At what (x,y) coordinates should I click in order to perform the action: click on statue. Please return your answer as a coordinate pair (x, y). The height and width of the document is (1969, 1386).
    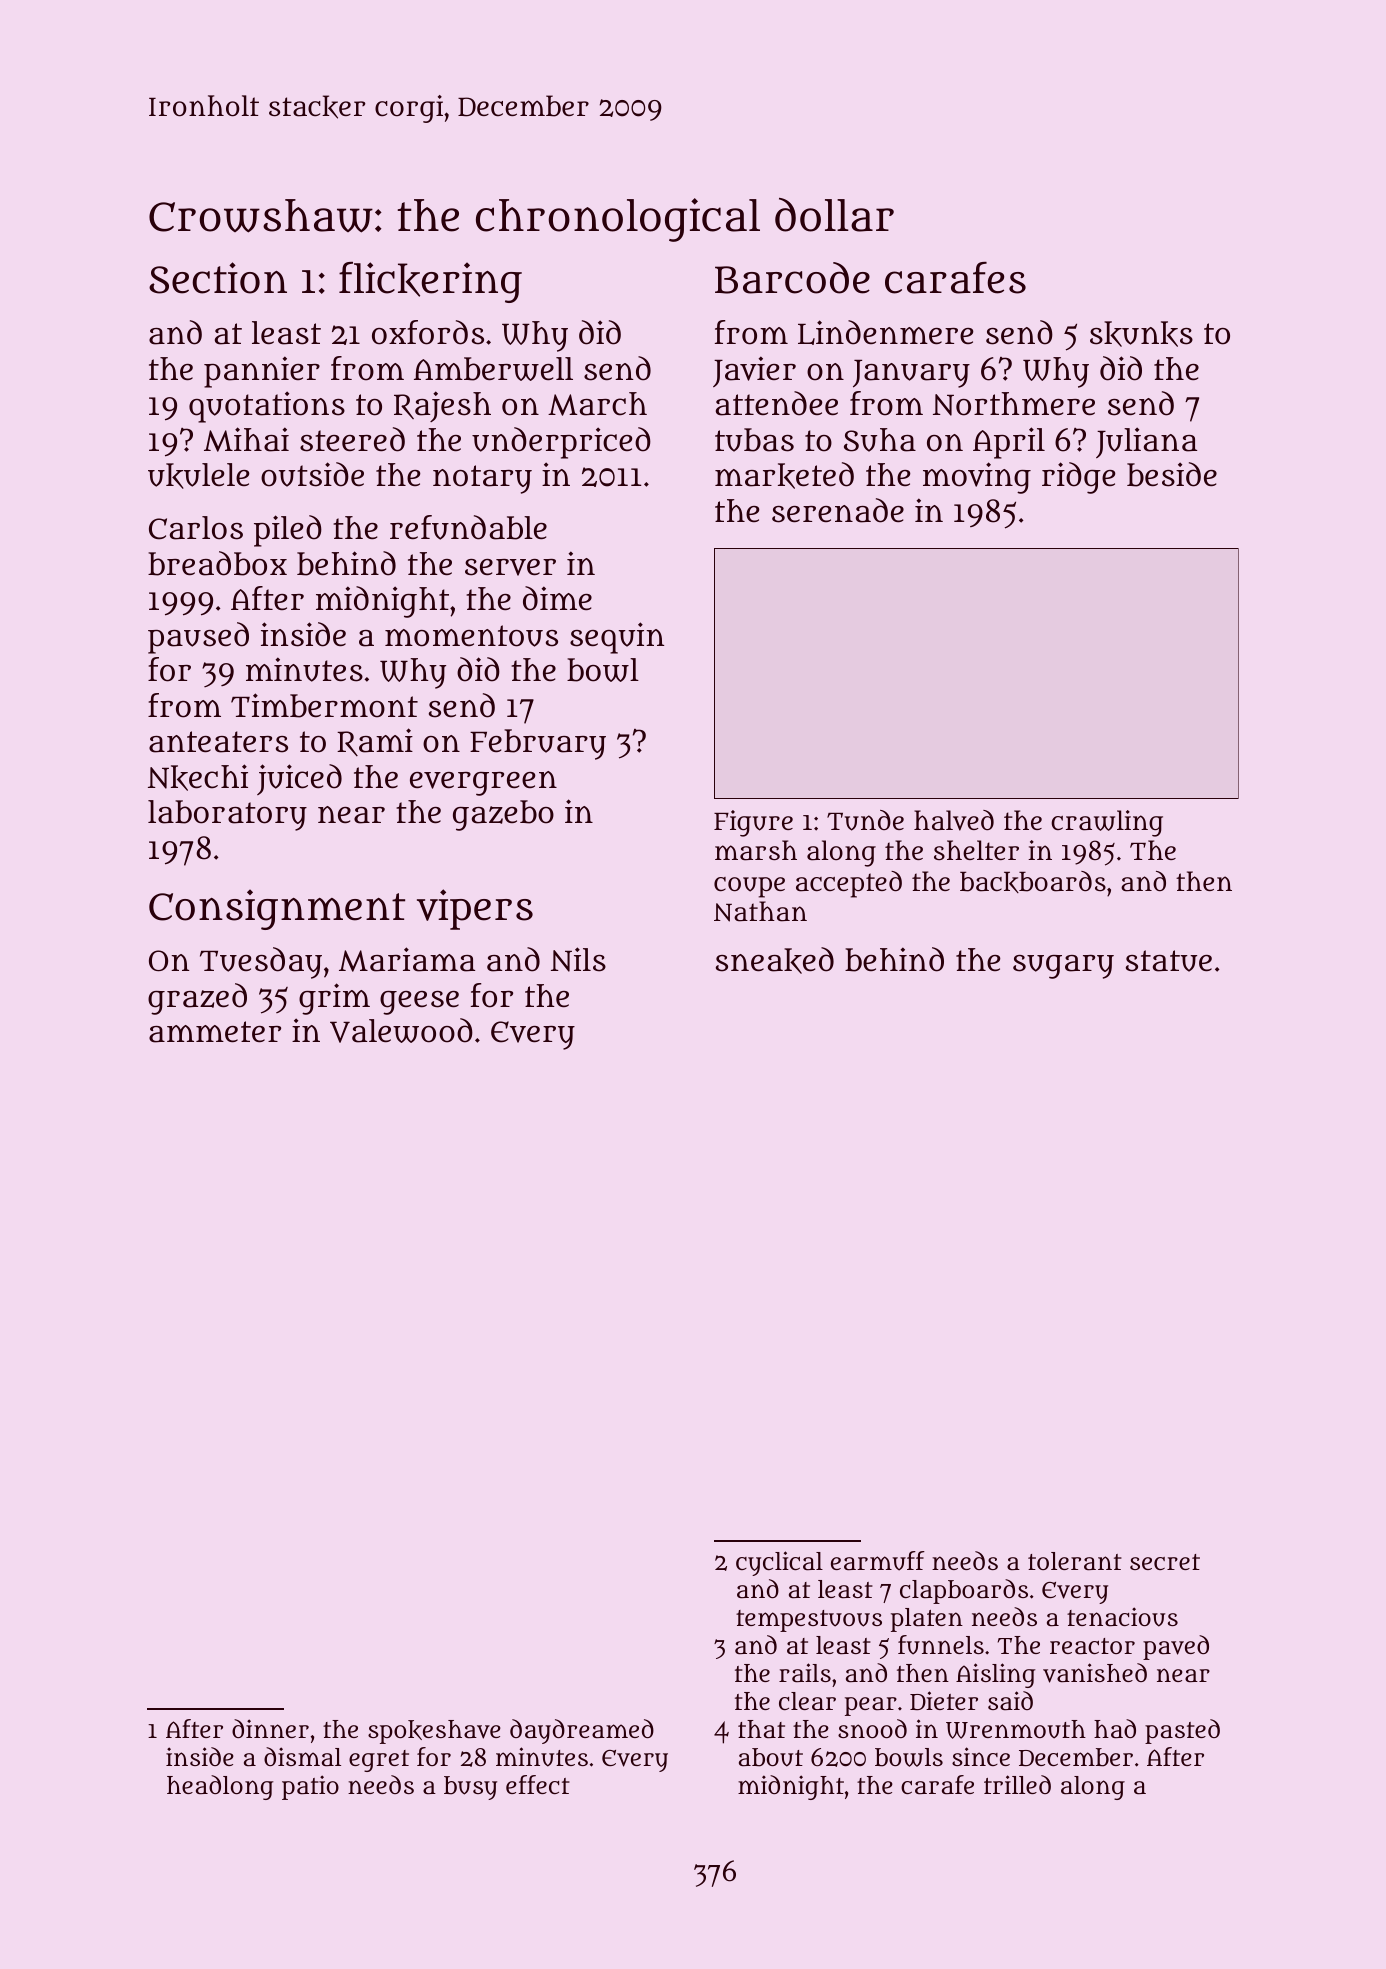
    Looking at the image, I should click on (1169, 961).
